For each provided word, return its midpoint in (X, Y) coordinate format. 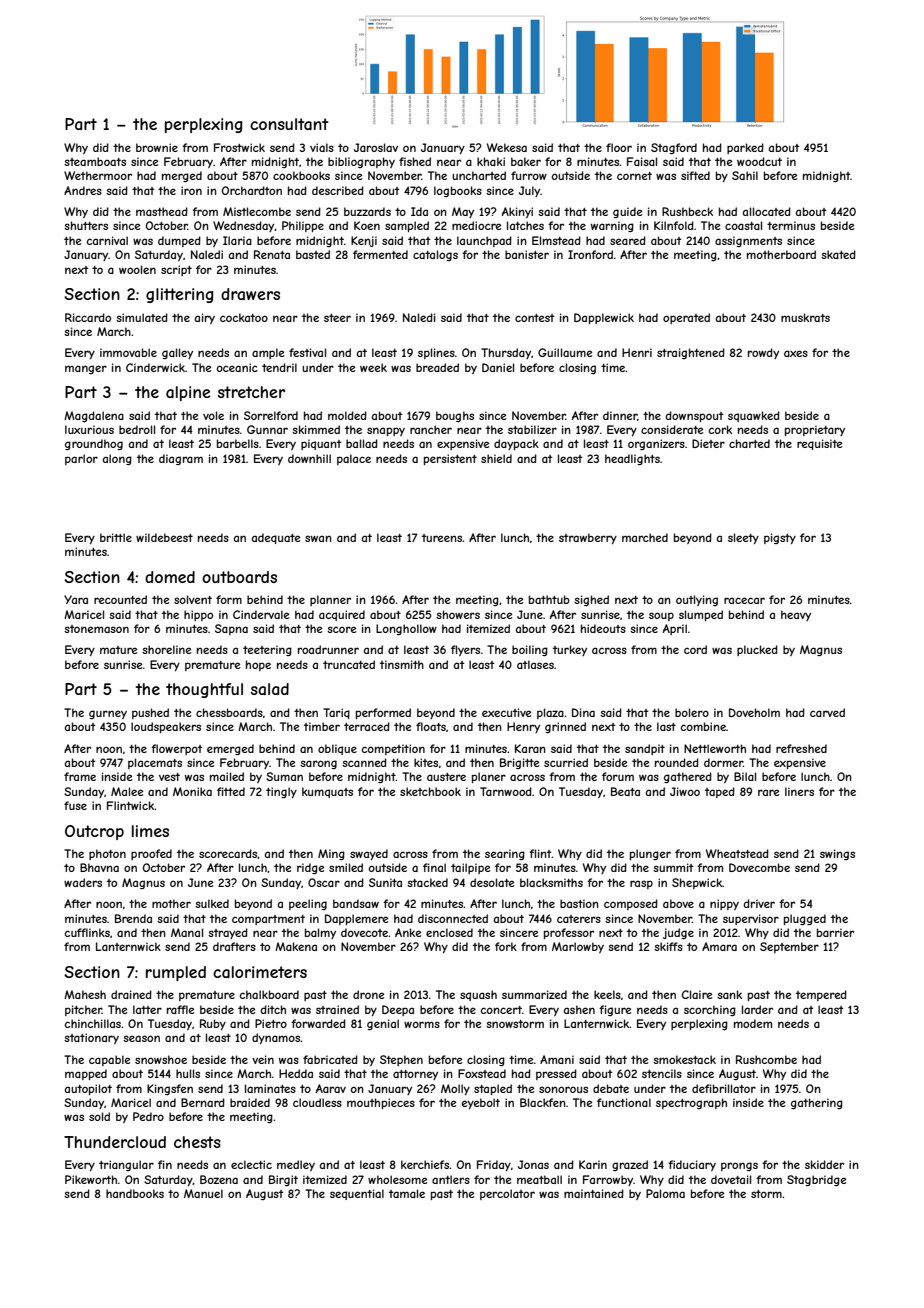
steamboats (95, 161)
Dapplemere (356, 919)
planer (489, 777)
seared (628, 240)
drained (131, 994)
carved (827, 712)
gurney (108, 714)
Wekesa (507, 147)
